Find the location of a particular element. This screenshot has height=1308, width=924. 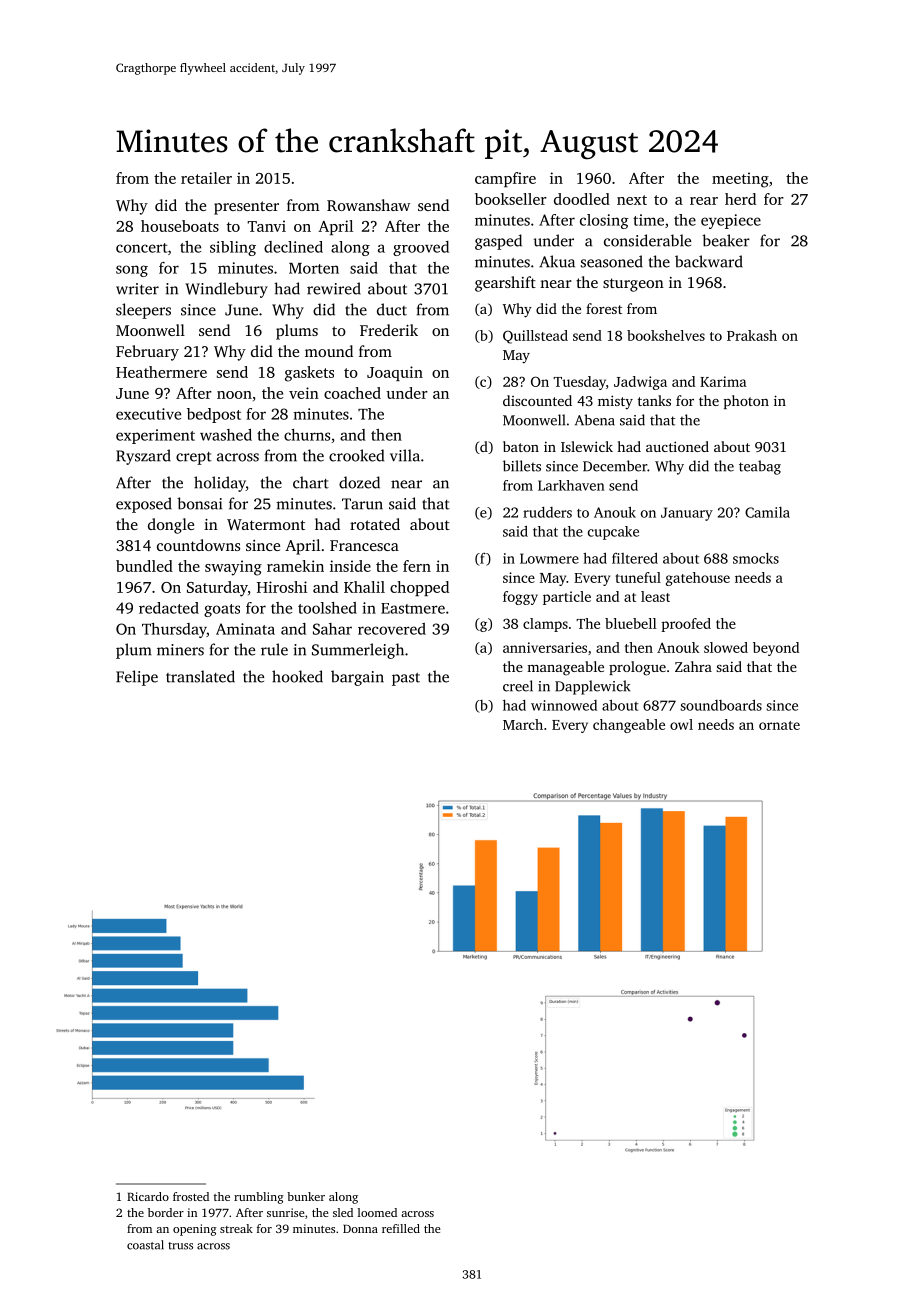

beaker is located at coordinates (726, 240).
